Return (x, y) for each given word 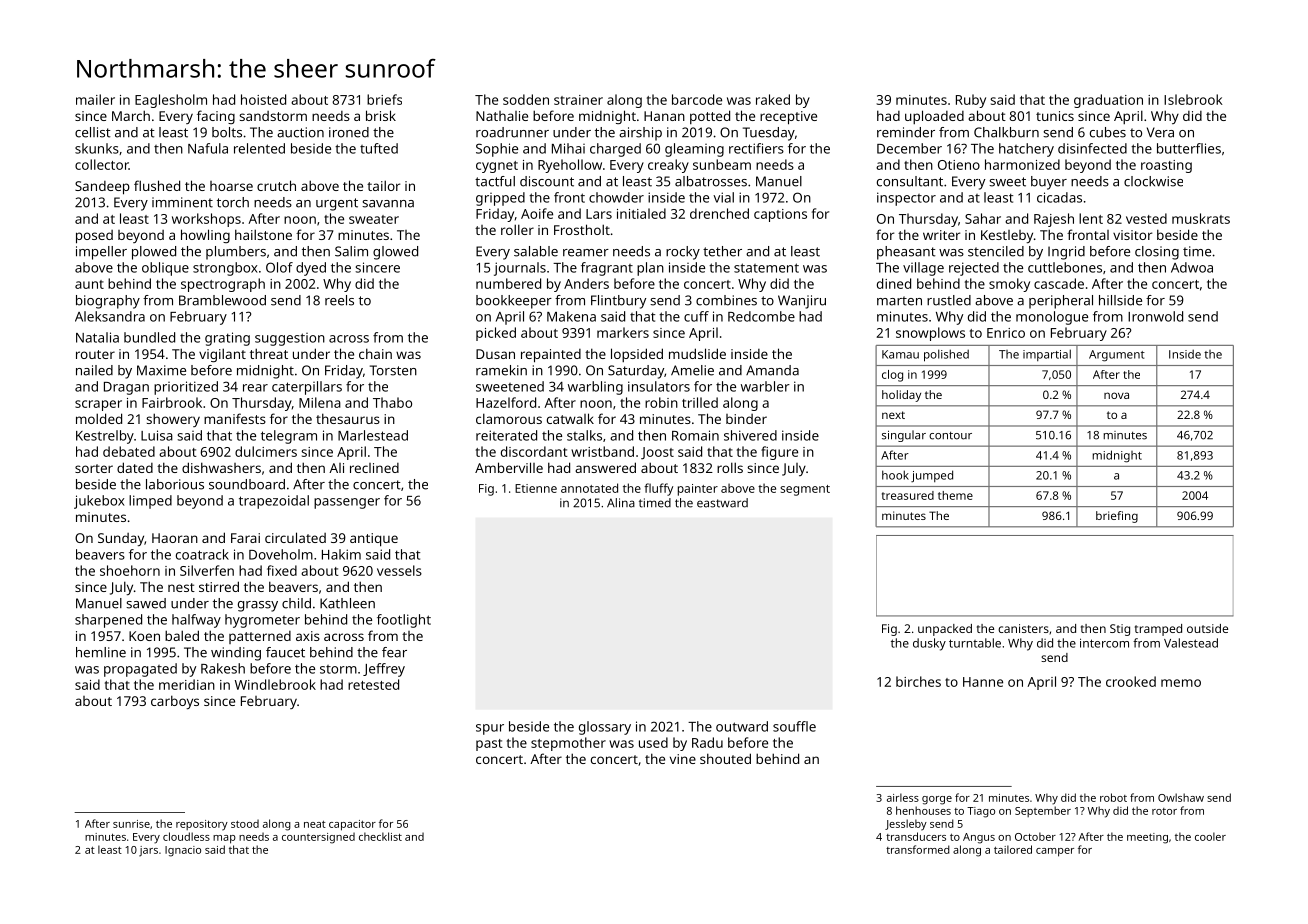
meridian (187, 684)
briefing (1117, 517)
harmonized (1022, 164)
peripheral (1061, 302)
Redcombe (761, 316)
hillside (1120, 300)
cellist (93, 132)
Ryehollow (570, 166)
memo (1181, 683)
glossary (605, 728)
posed (94, 237)
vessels (399, 570)
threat (269, 353)
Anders (586, 283)
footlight (404, 621)
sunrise (131, 824)
